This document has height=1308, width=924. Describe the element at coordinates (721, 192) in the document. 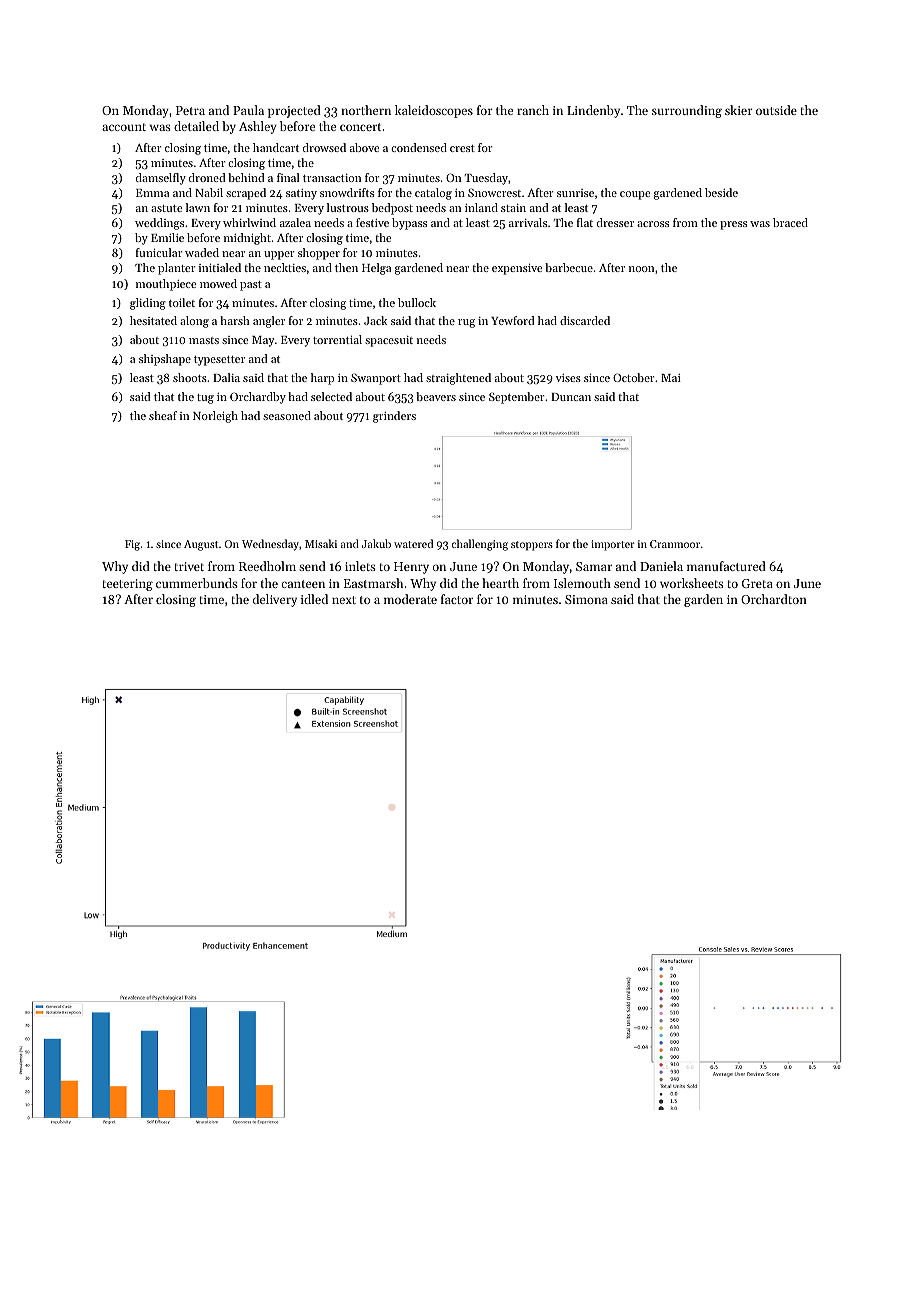

I see `beside` at that location.
